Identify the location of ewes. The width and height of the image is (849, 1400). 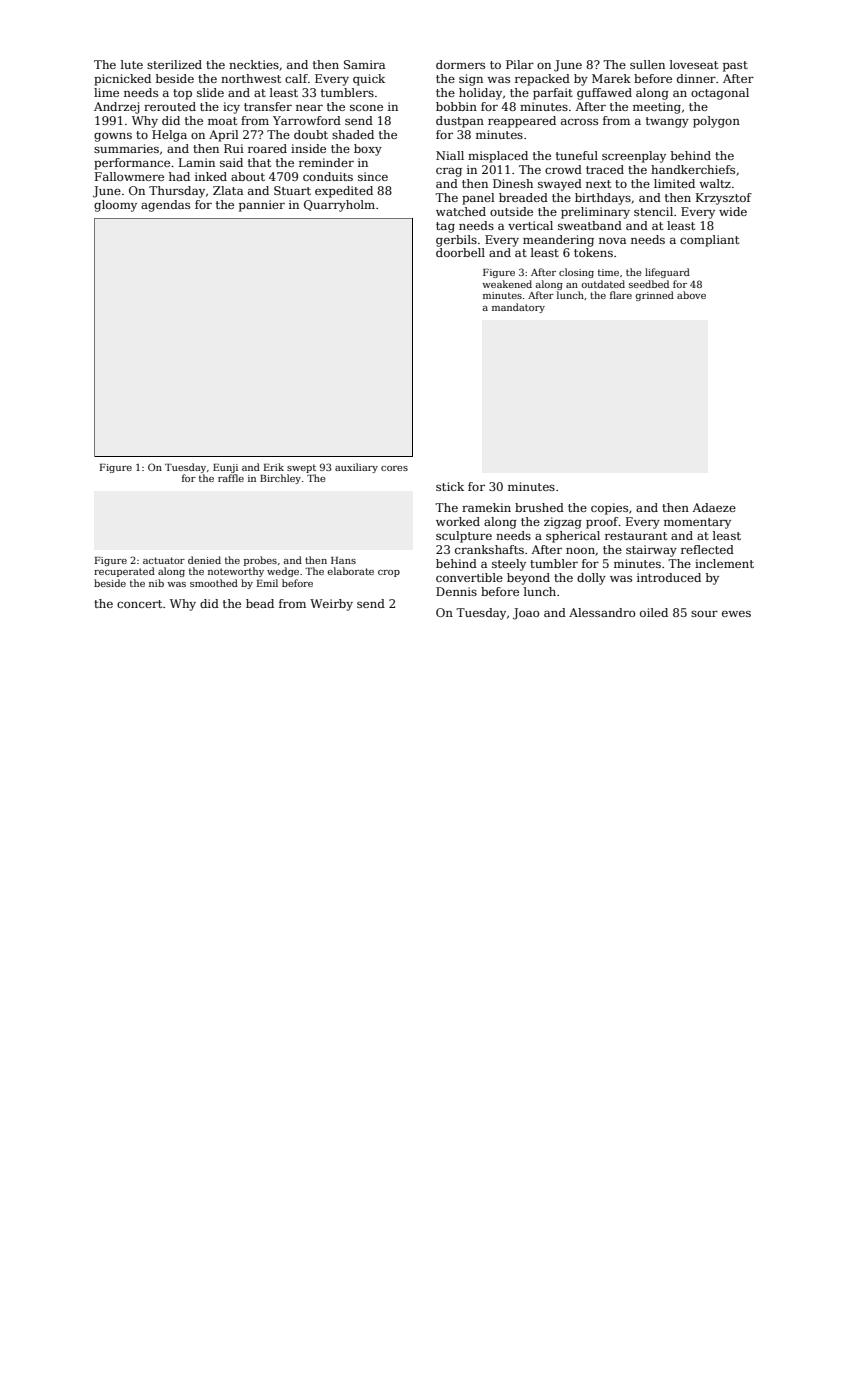
(736, 614).
